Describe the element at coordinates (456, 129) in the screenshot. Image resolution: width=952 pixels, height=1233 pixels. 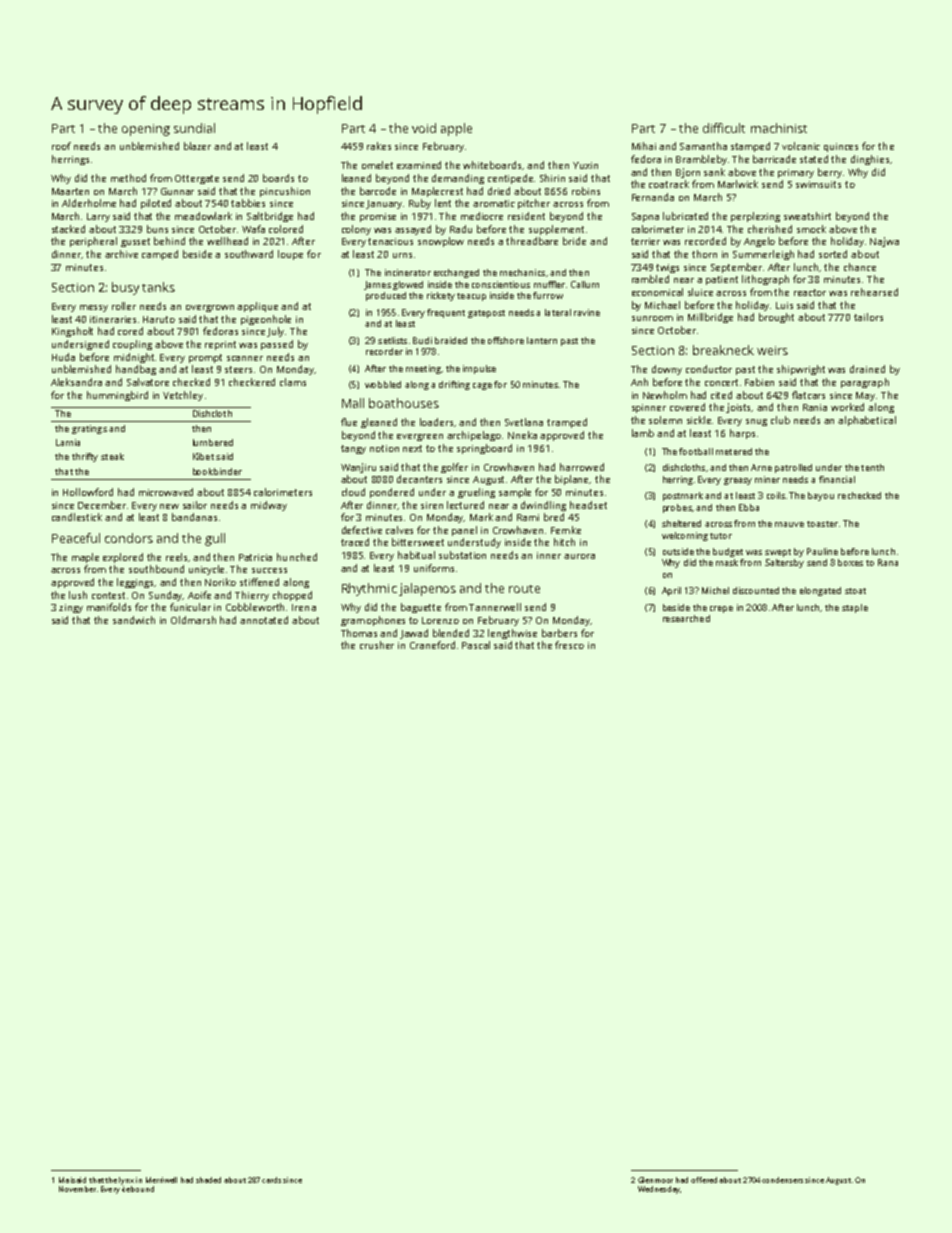
I see `apple` at that location.
